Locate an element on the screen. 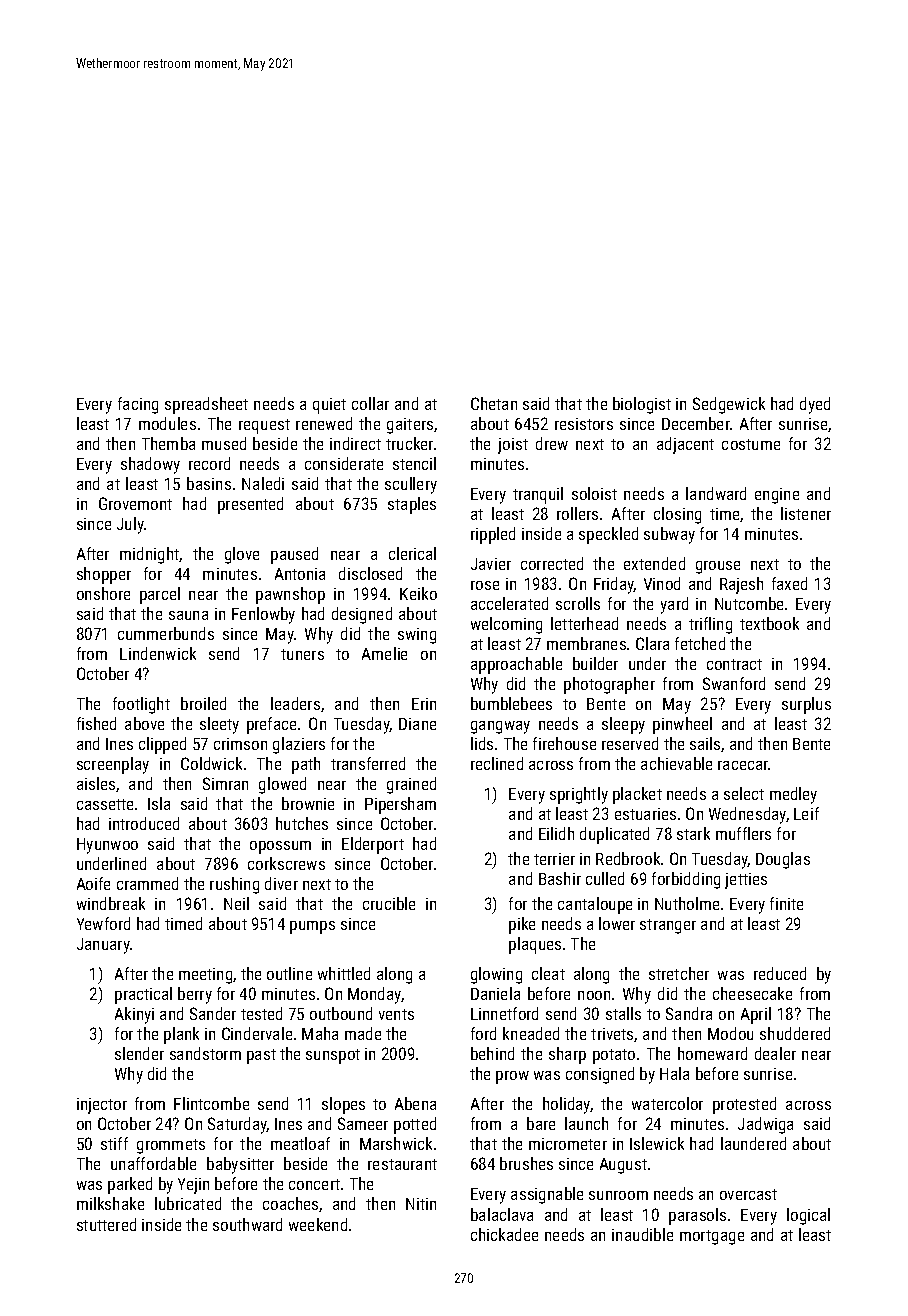 Image resolution: width=908 pixels, height=1316 pixels. builder is located at coordinates (595, 663).
